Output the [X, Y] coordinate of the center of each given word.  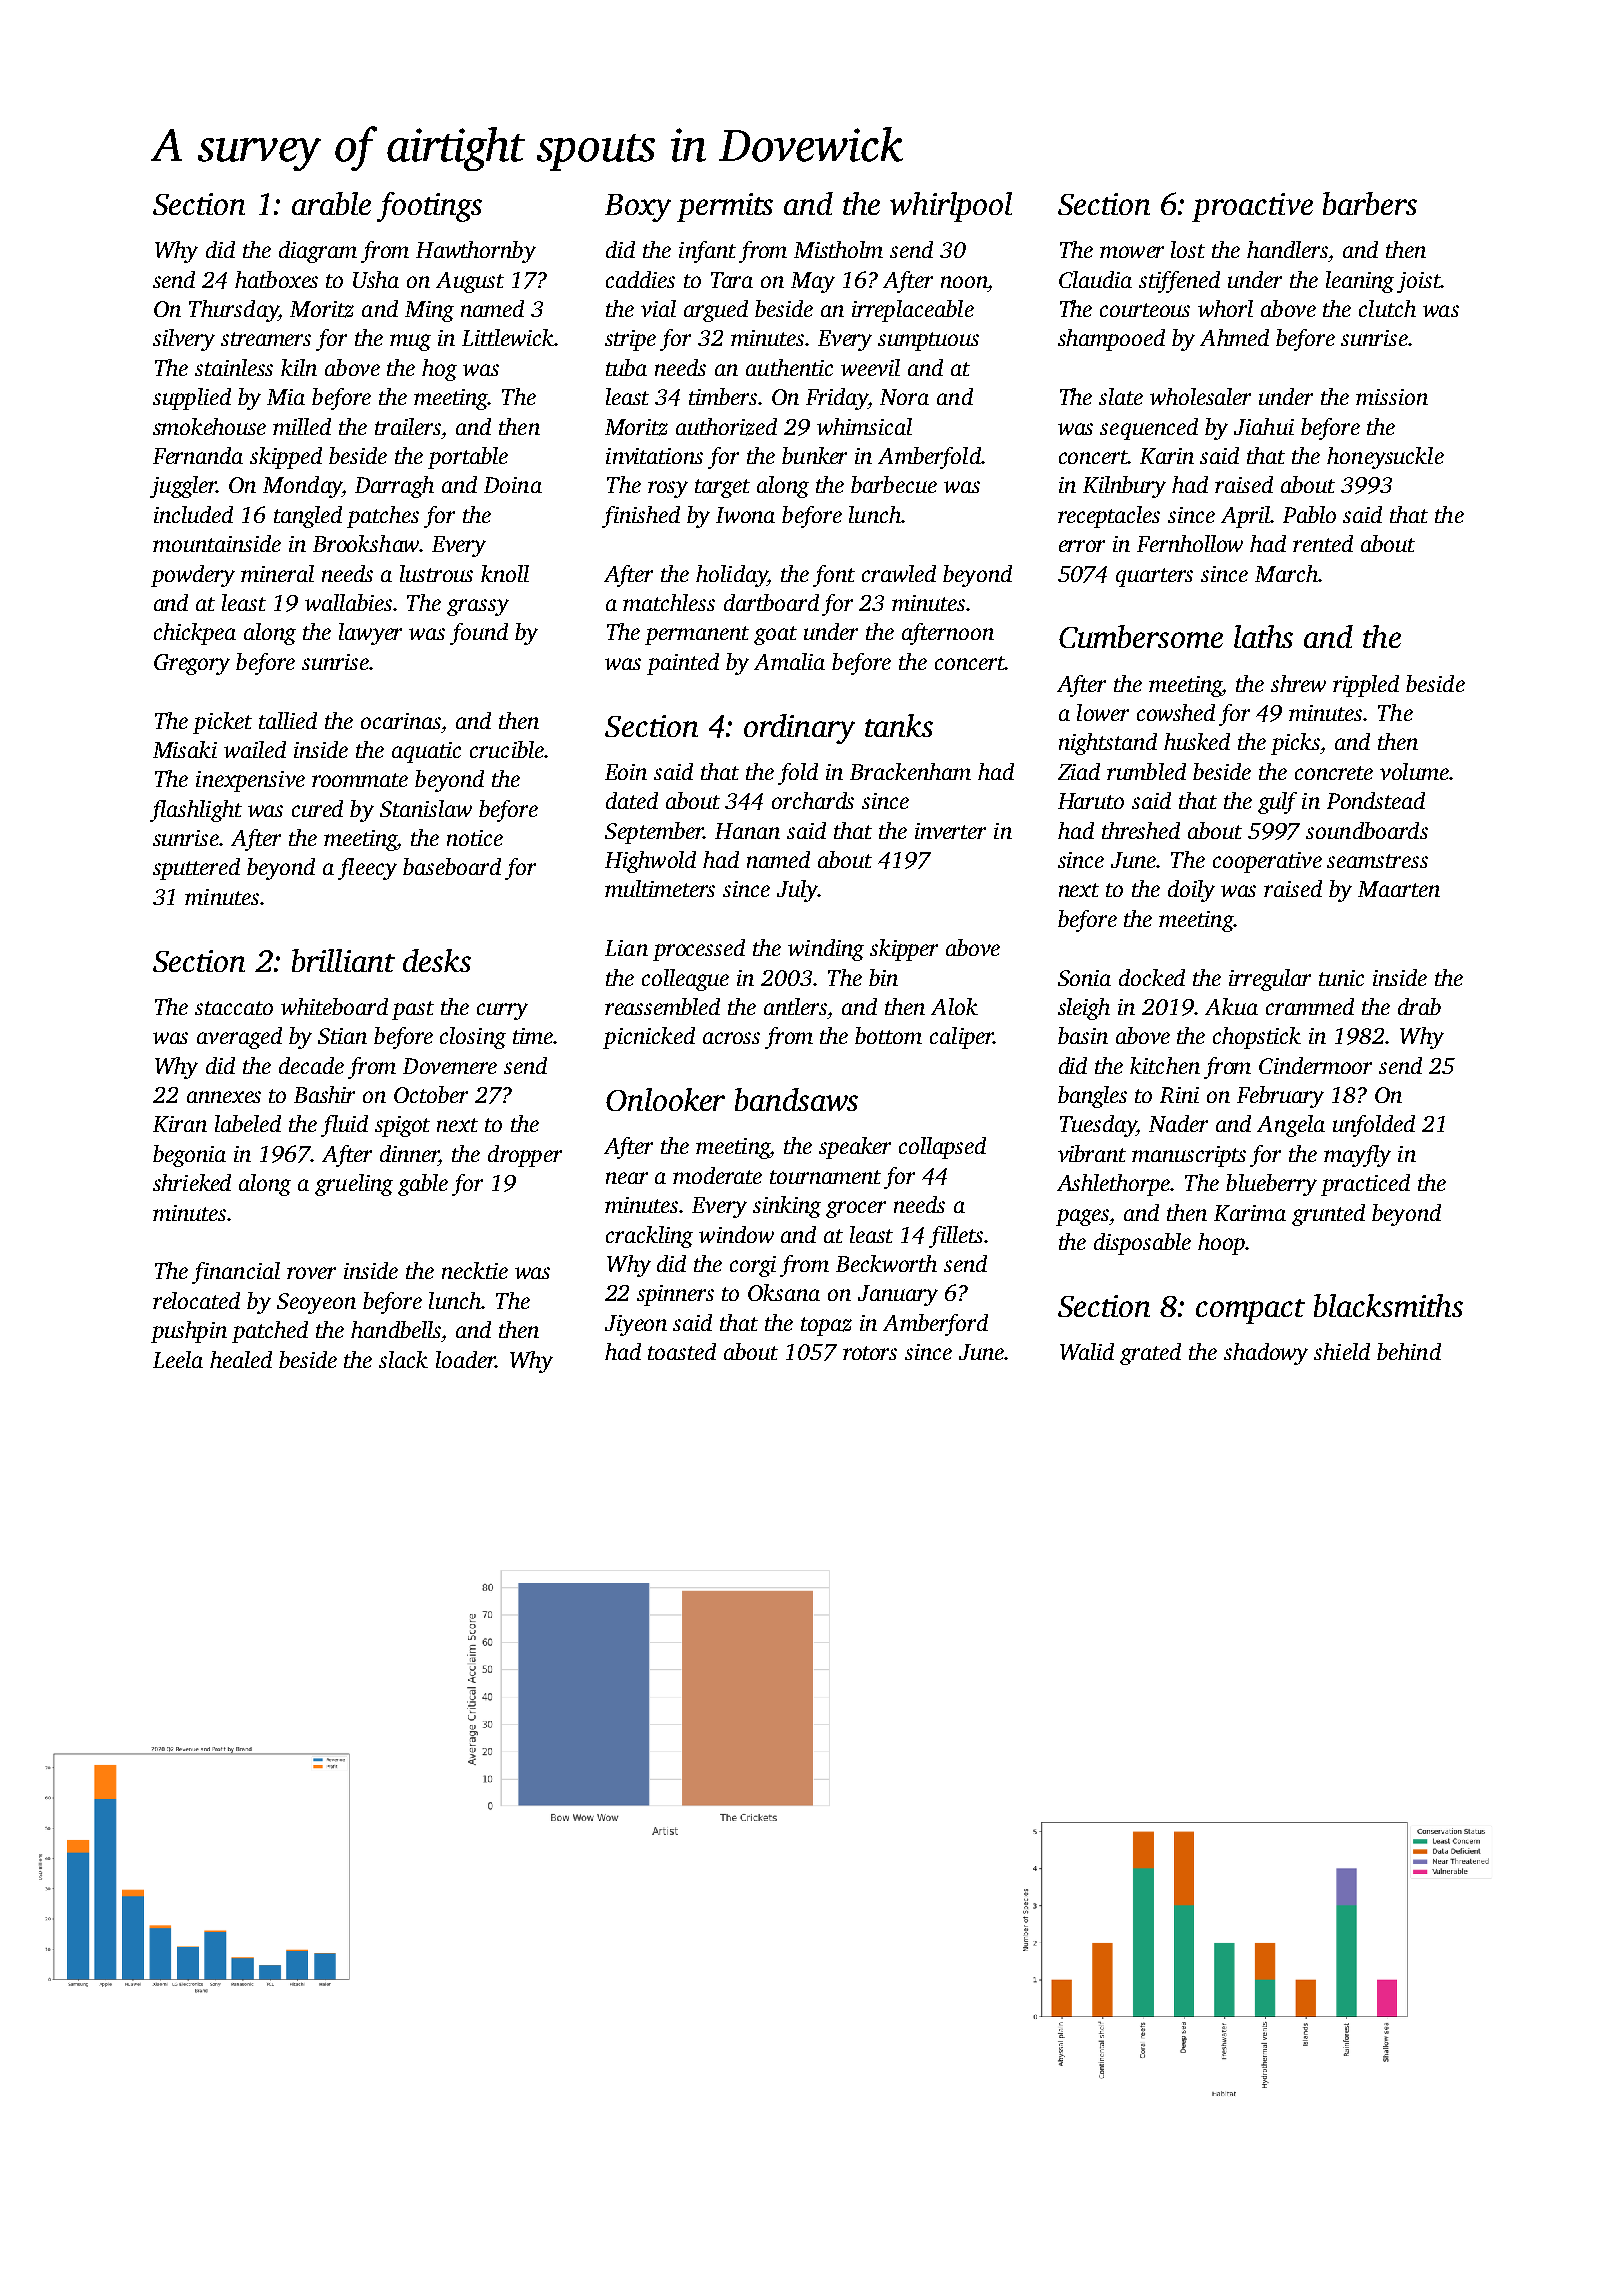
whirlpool [951, 207]
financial [236, 1273]
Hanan [747, 831]
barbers [1370, 203]
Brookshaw [366, 543]
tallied [288, 720]
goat [775, 635]
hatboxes [276, 279]
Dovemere [450, 1066]
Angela [1291, 1126]
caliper [962, 1038]
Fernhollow [1190, 543]
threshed [1141, 830]
